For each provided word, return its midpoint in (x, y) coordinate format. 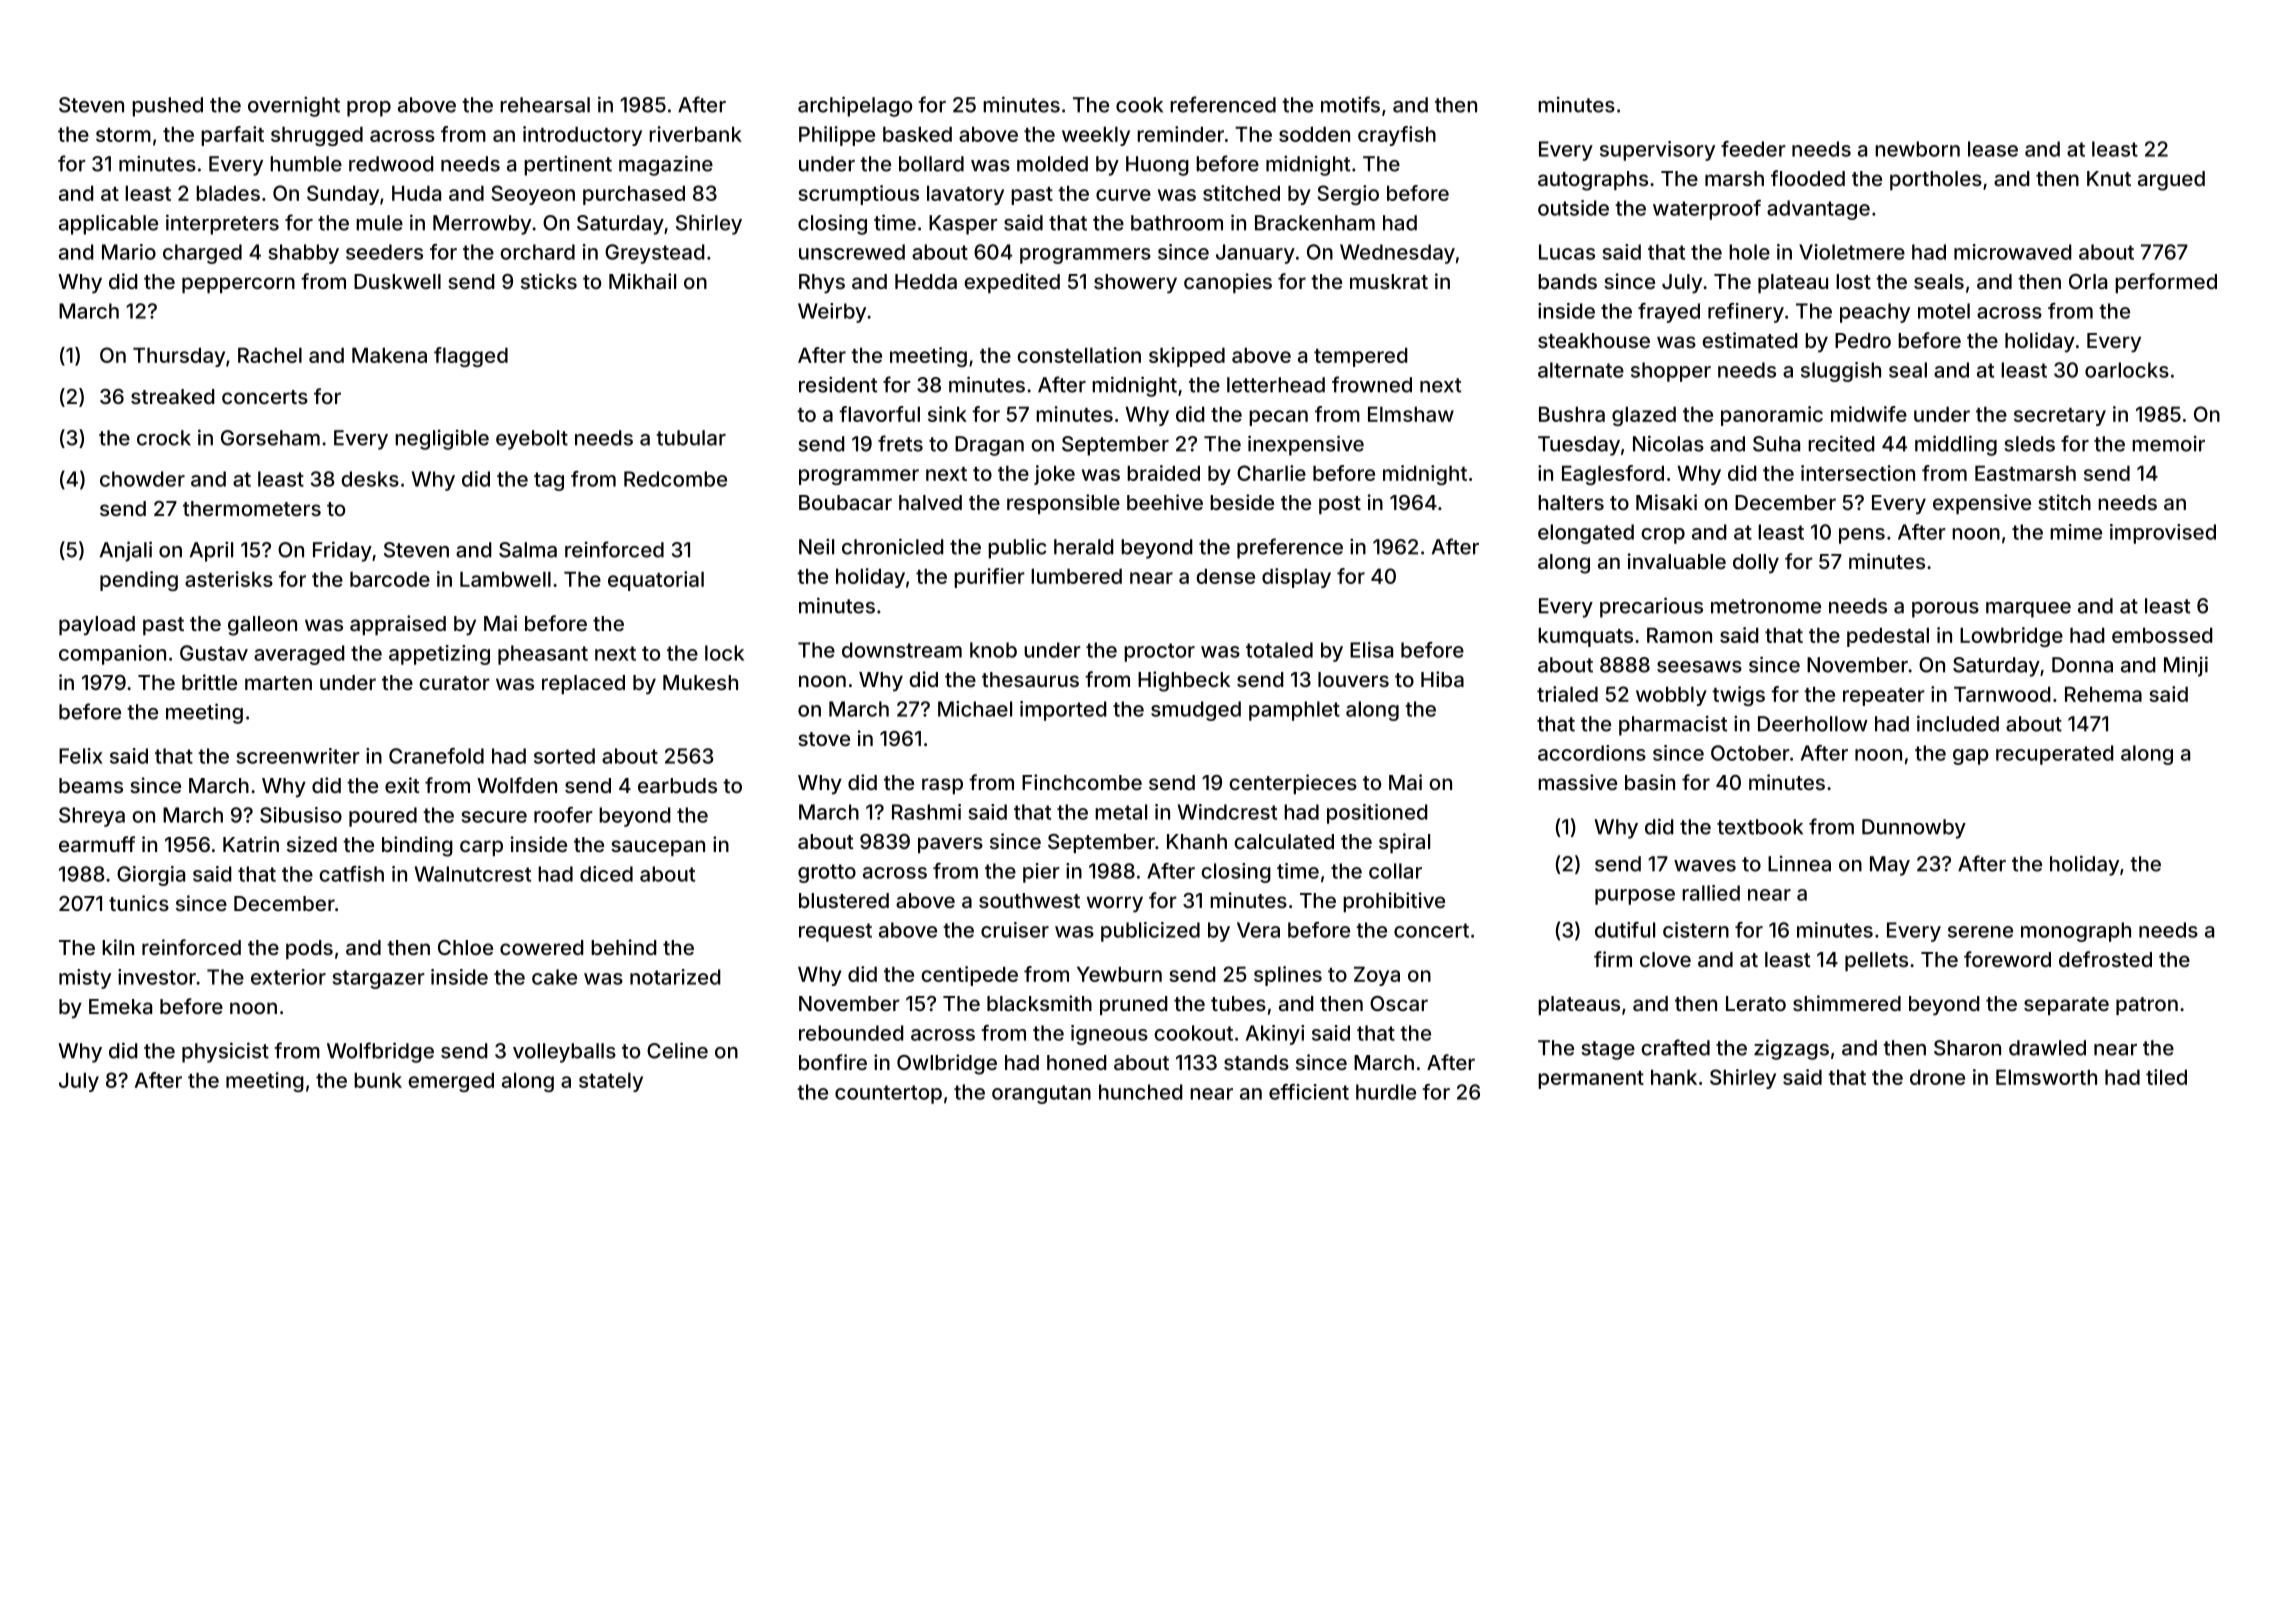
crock (164, 438)
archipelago (855, 106)
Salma (528, 550)
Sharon (1967, 1048)
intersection (1858, 473)
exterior (288, 977)
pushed (167, 107)
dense (1225, 576)
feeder (1753, 149)
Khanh (1197, 841)
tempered (1361, 357)
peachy (1875, 313)
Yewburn (1119, 974)
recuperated (2055, 755)
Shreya (92, 817)
